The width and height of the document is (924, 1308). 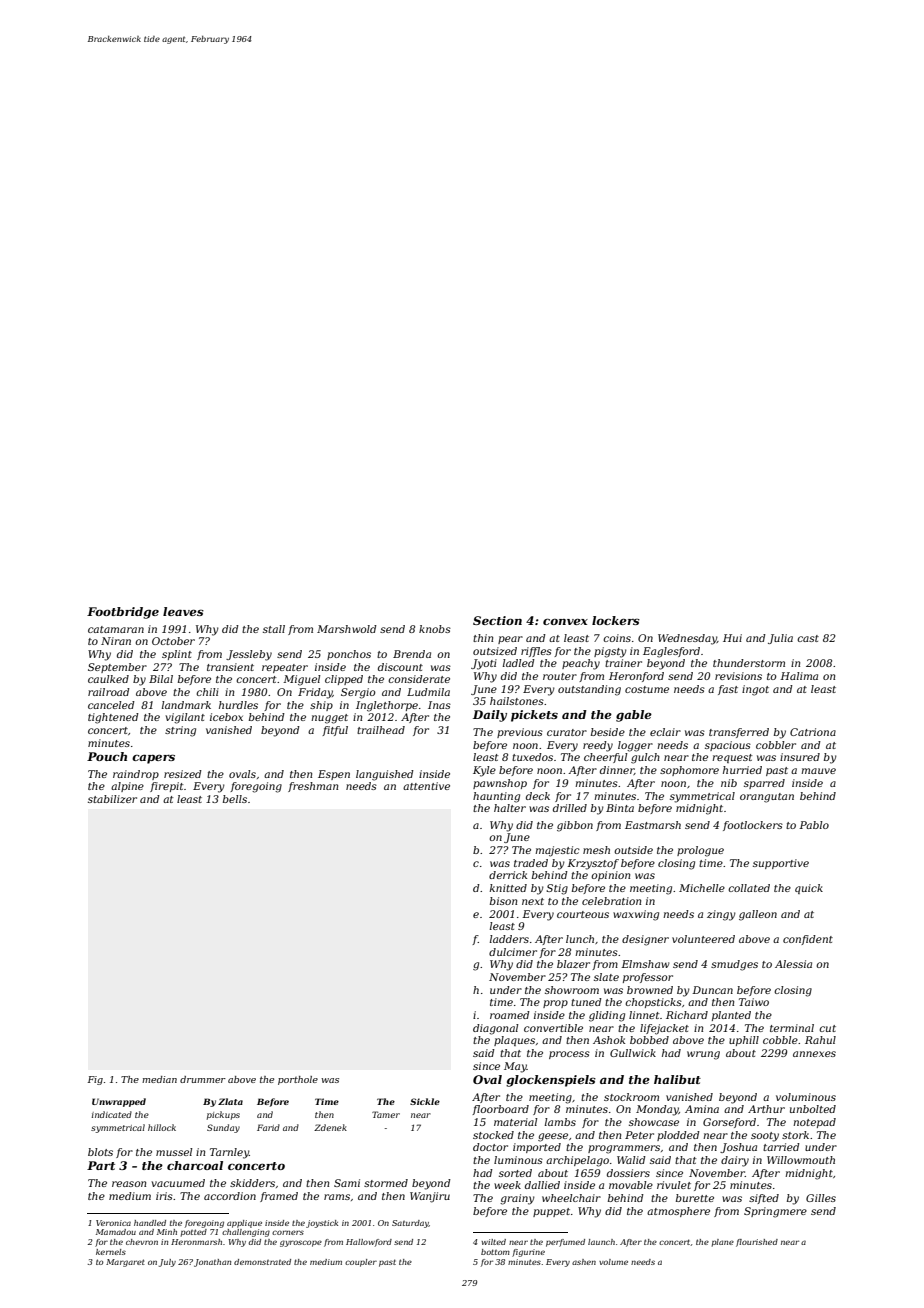 I want to click on drummer, so click(x=203, y=1079).
